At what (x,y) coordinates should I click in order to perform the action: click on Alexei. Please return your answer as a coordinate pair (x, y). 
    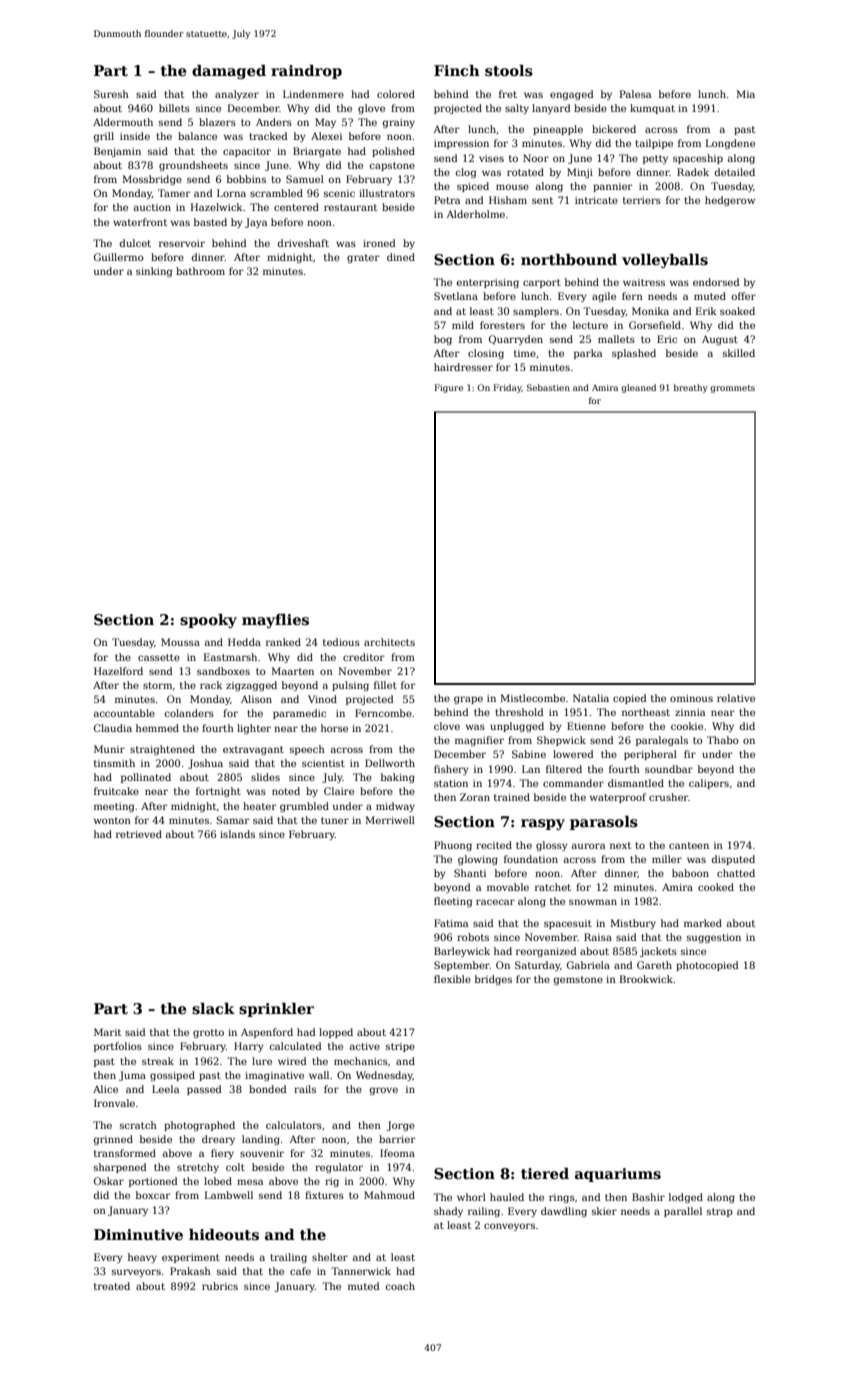
    Looking at the image, I should click on (326, 136).
